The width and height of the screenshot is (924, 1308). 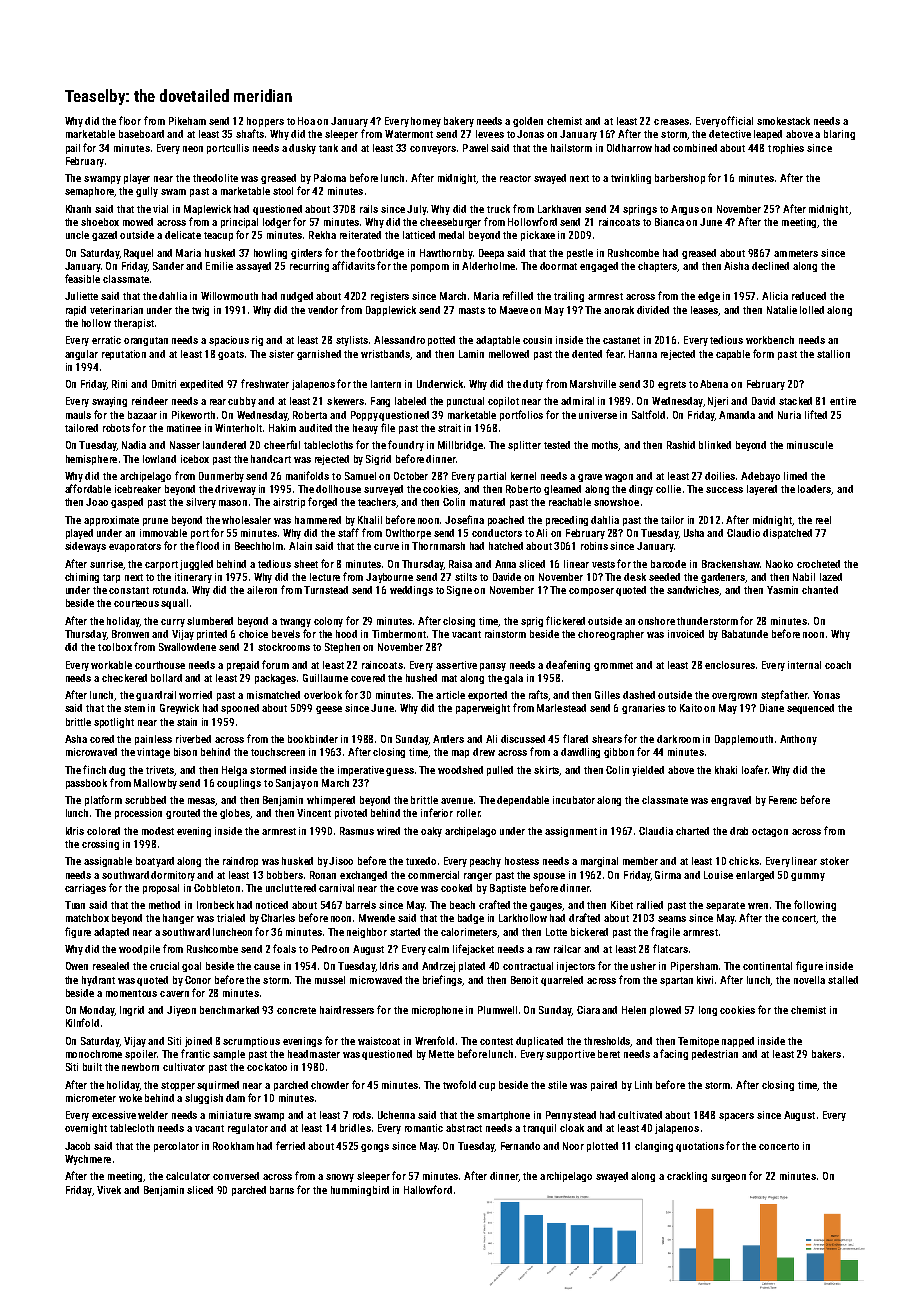 What do you see at coordinates (558, 266) in the screenshot?
I see `doormat` at bounding box center [558, 266].
